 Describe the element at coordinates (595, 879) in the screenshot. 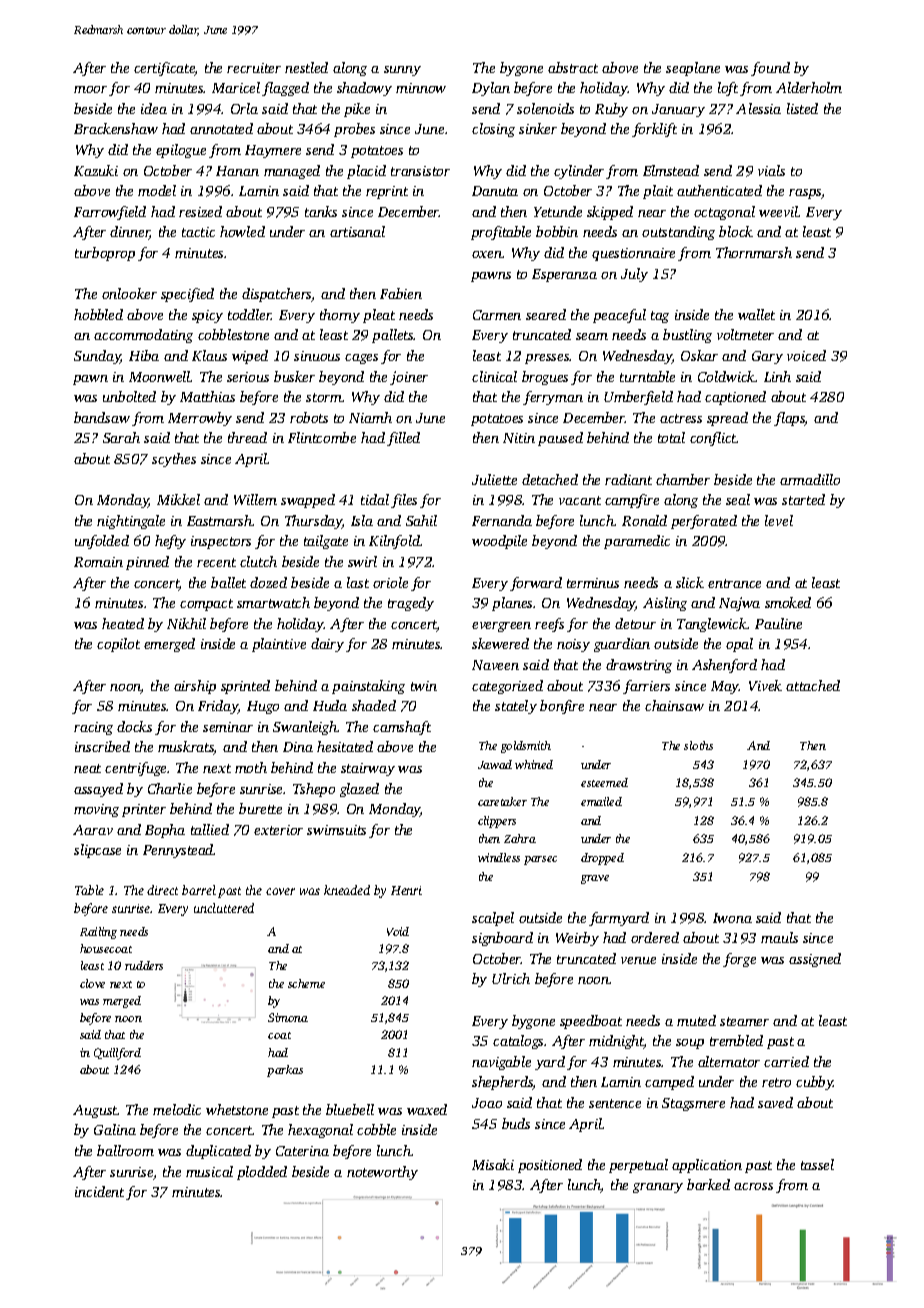

I see `grave` at that location.
